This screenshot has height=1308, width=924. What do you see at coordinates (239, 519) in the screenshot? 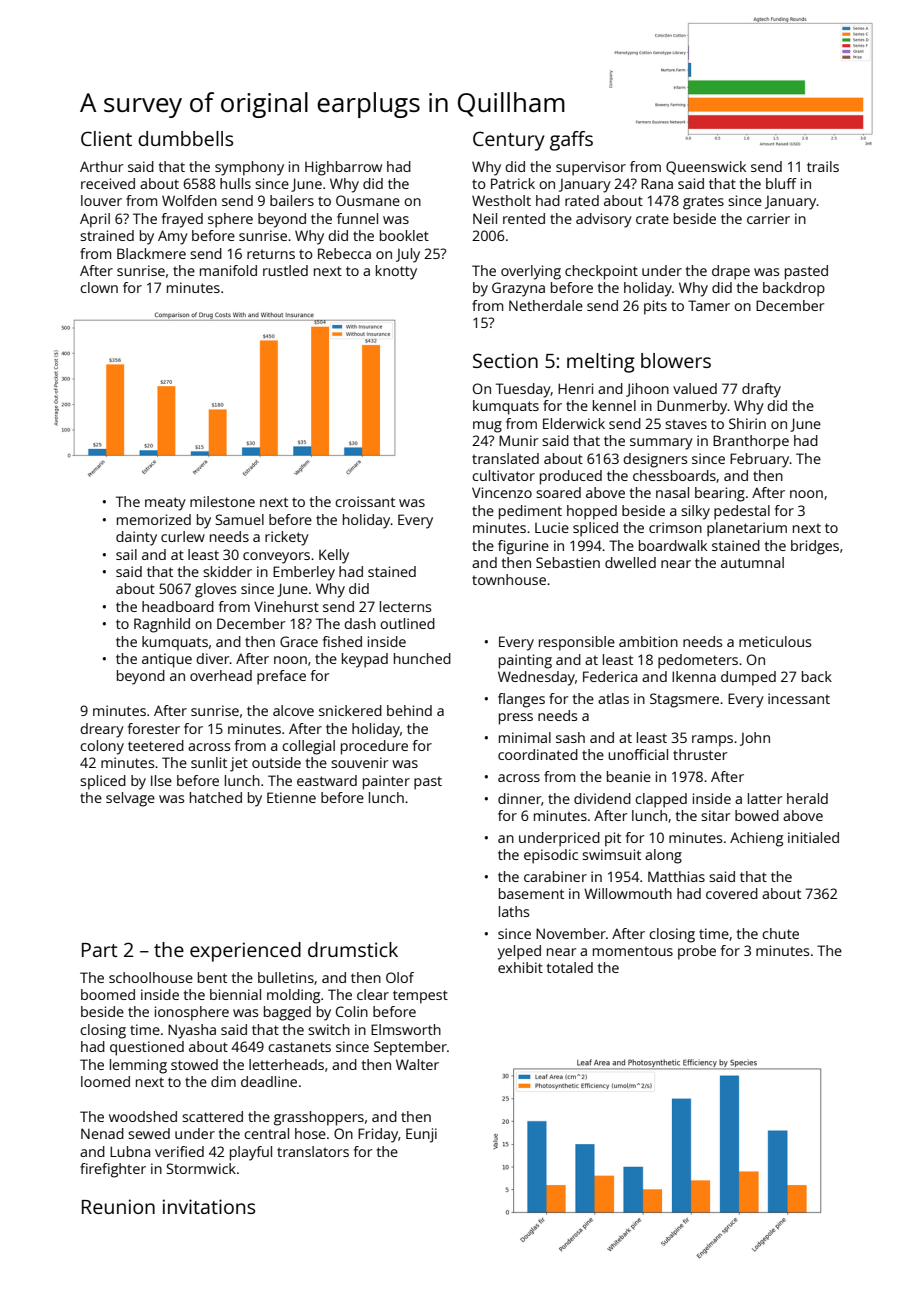
I see `Samuel` at bounding box center [239, 519].
